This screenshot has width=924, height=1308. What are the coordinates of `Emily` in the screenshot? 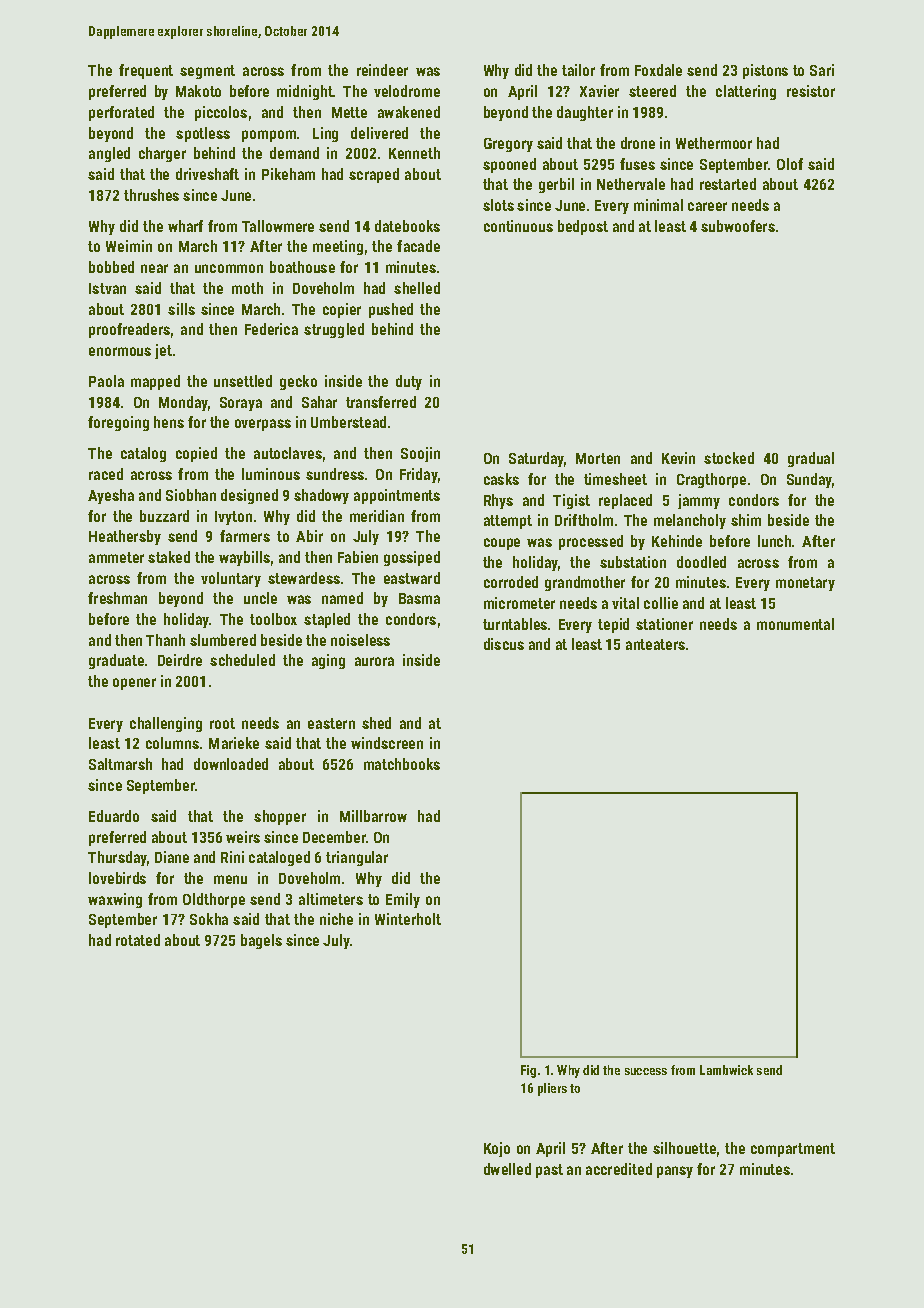 It's located at (403, 900).
